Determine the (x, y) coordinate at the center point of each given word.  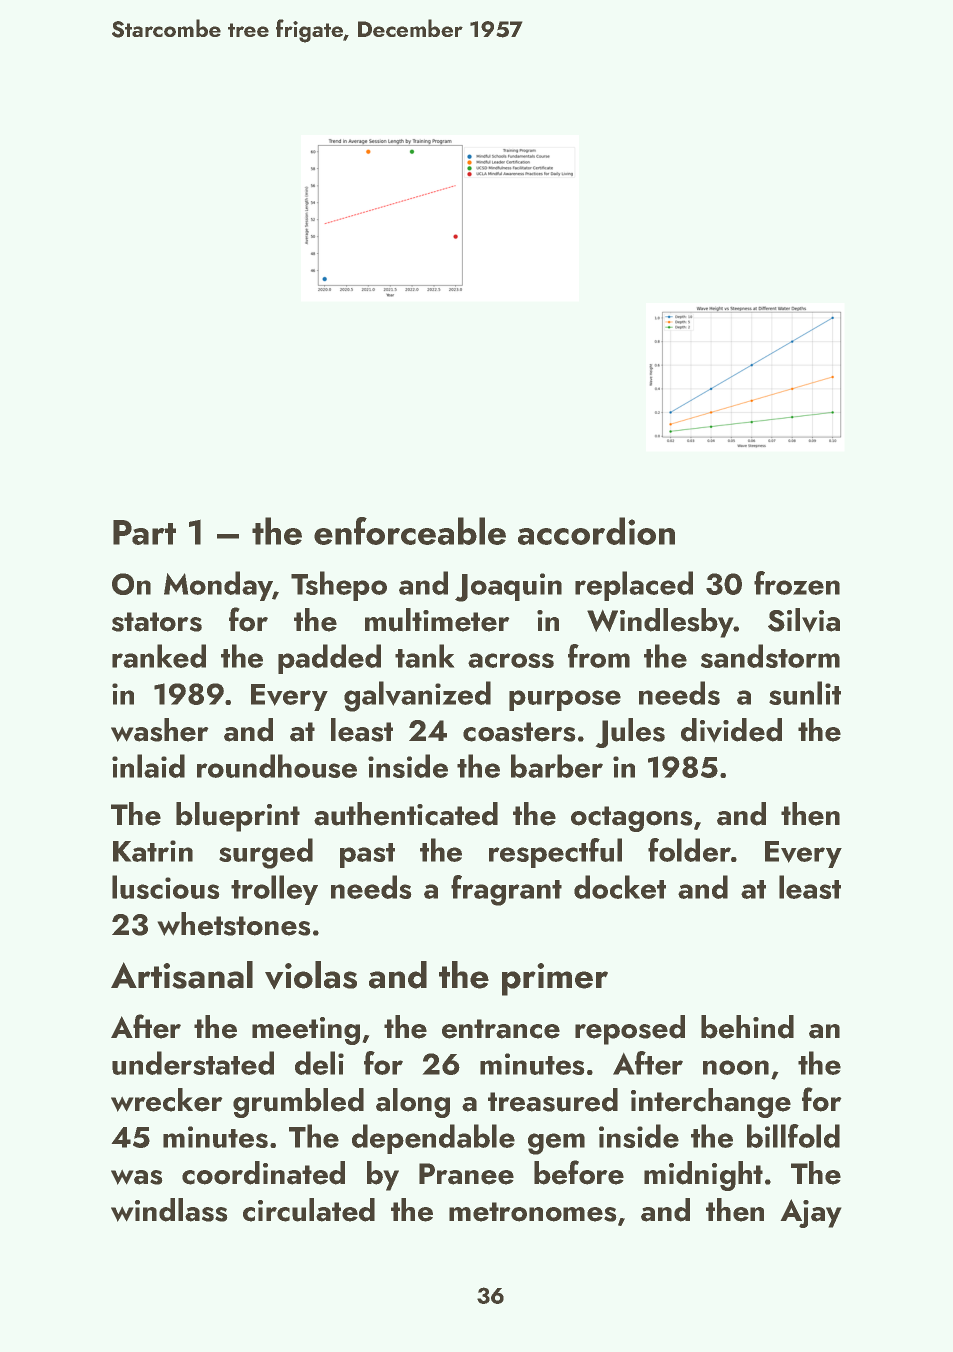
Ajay (811, 1213)
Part (144, 532)
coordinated (263, 1173)
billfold (793, 1136)
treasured (553, 1100)
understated (193, 1063)
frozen (797, 583)
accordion (596, 531)
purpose (565, 700)
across (511, 660)
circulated (309, 1210)
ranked (159, 656)
